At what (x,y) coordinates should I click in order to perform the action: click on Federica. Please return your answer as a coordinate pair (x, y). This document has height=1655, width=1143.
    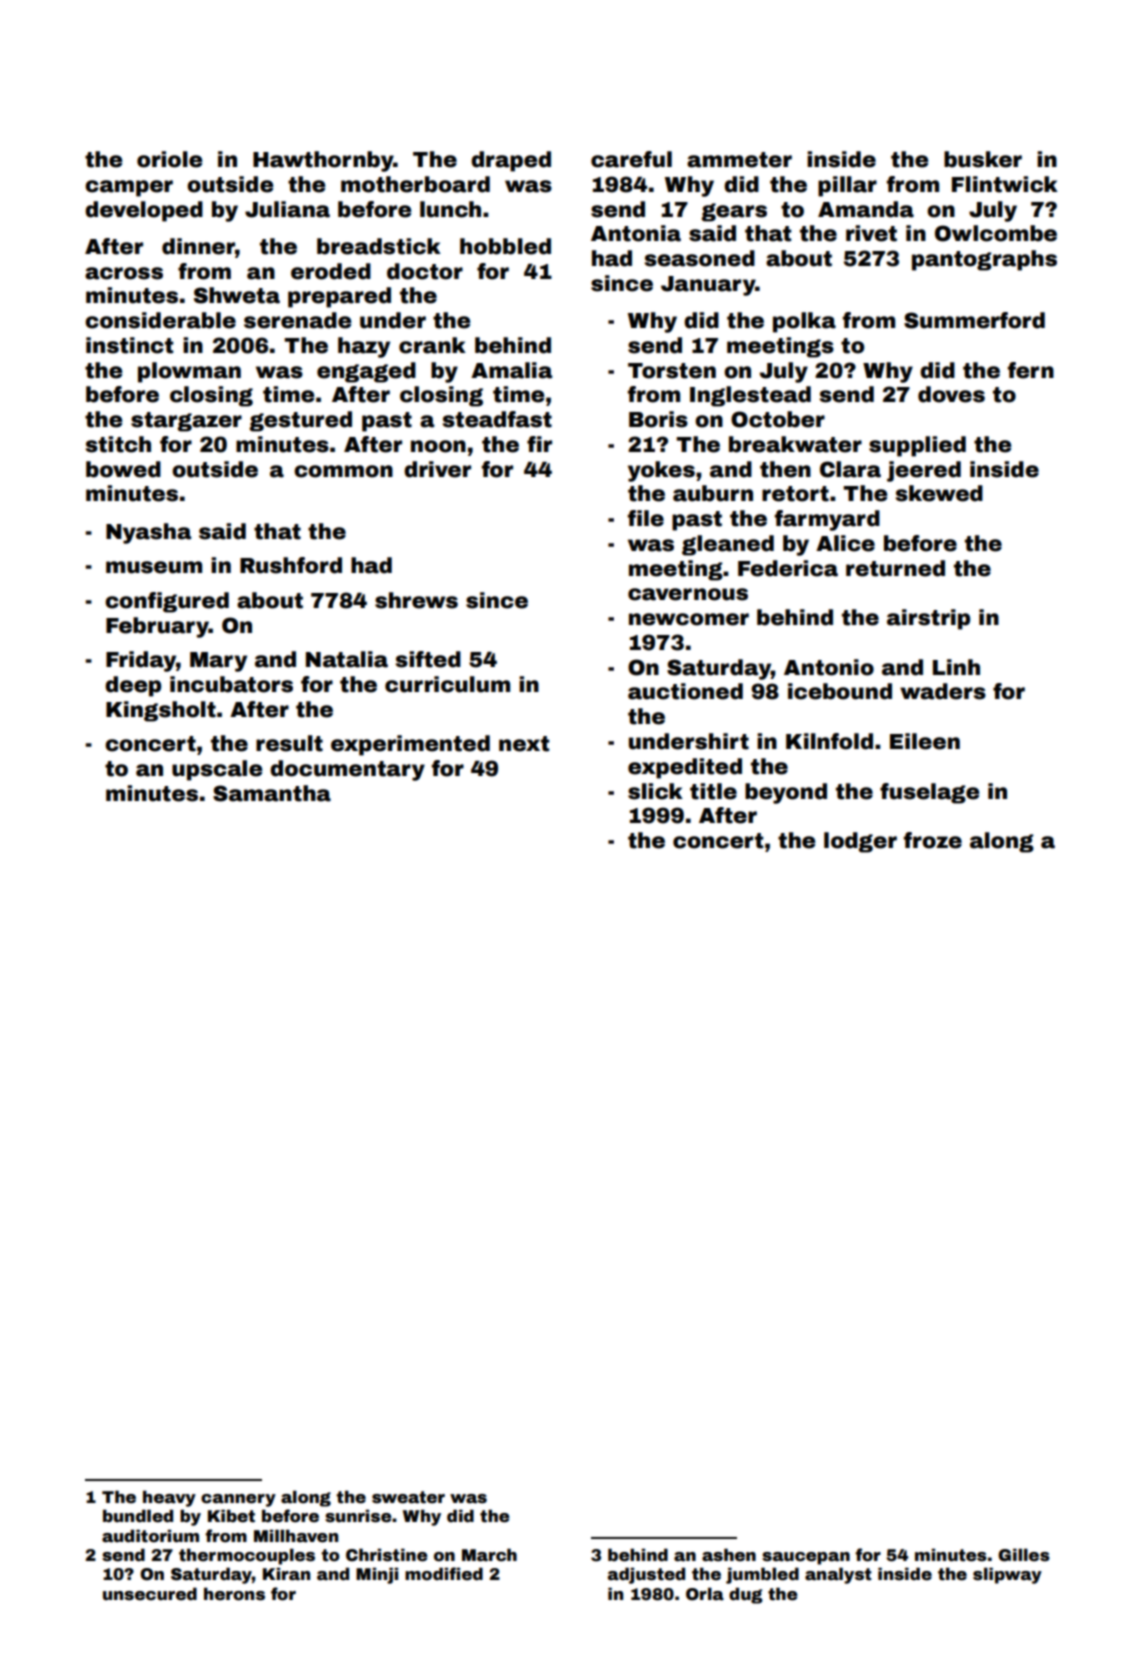
    Looking at the image, I should click on (788, 568).
